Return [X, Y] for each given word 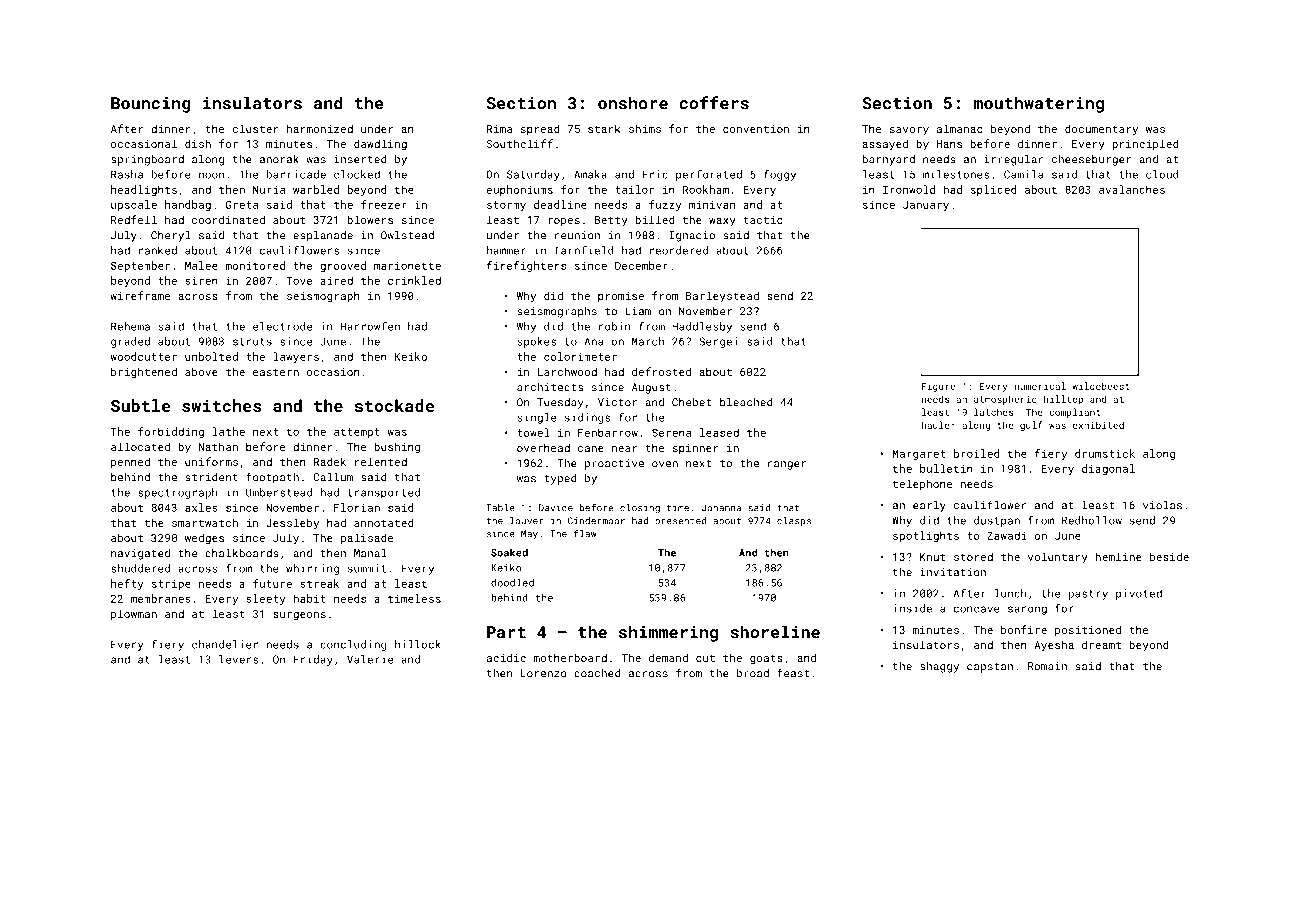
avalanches [1132, 189]
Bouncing [151, 105]
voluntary [1058, 558]
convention [756, 129]
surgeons [299, 616]
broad [753, 673]
